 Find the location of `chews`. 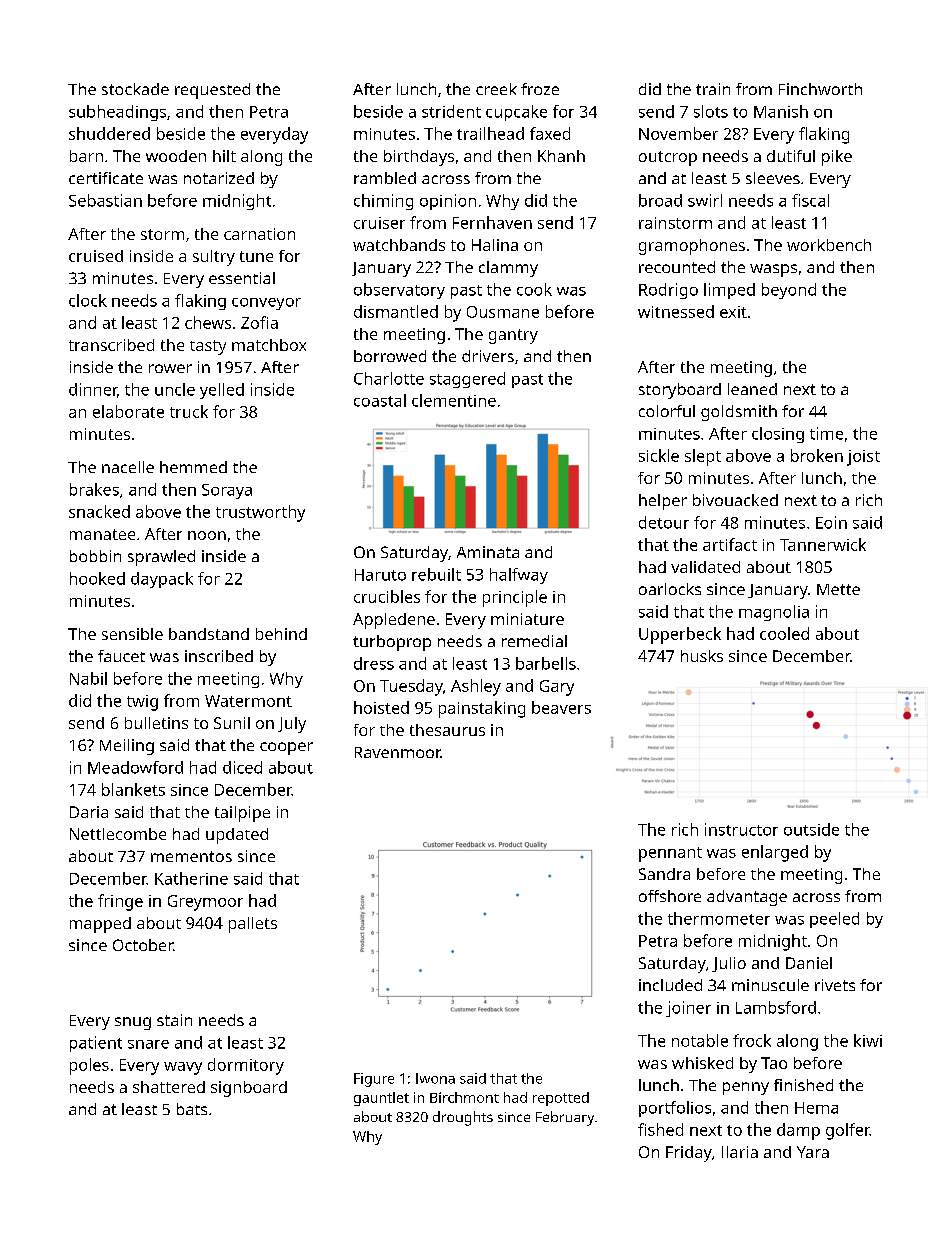

chews is located at coordinates (208, 322).
